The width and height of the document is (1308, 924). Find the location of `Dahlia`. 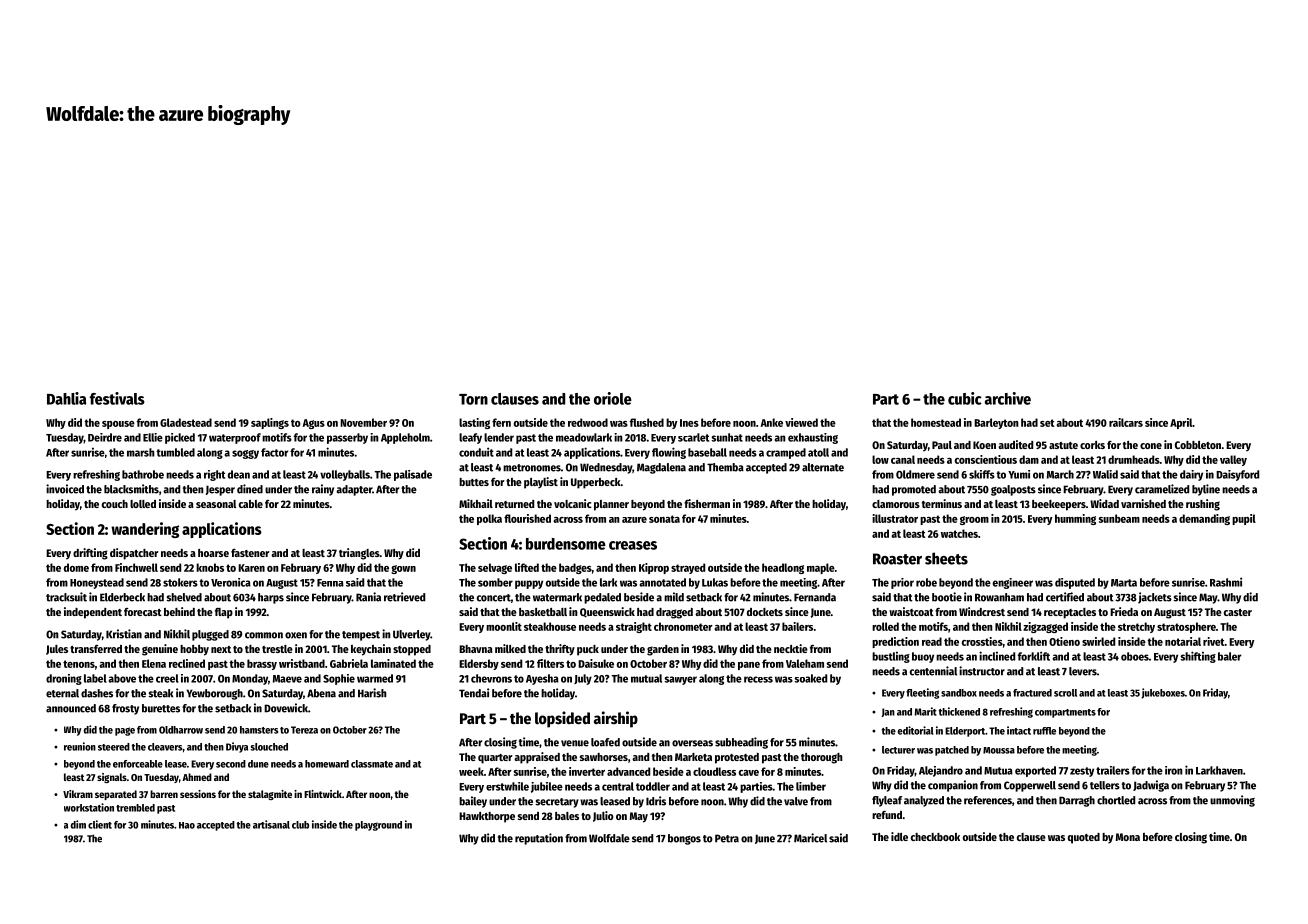

Dahlia is located at coordinates (66, 398).
